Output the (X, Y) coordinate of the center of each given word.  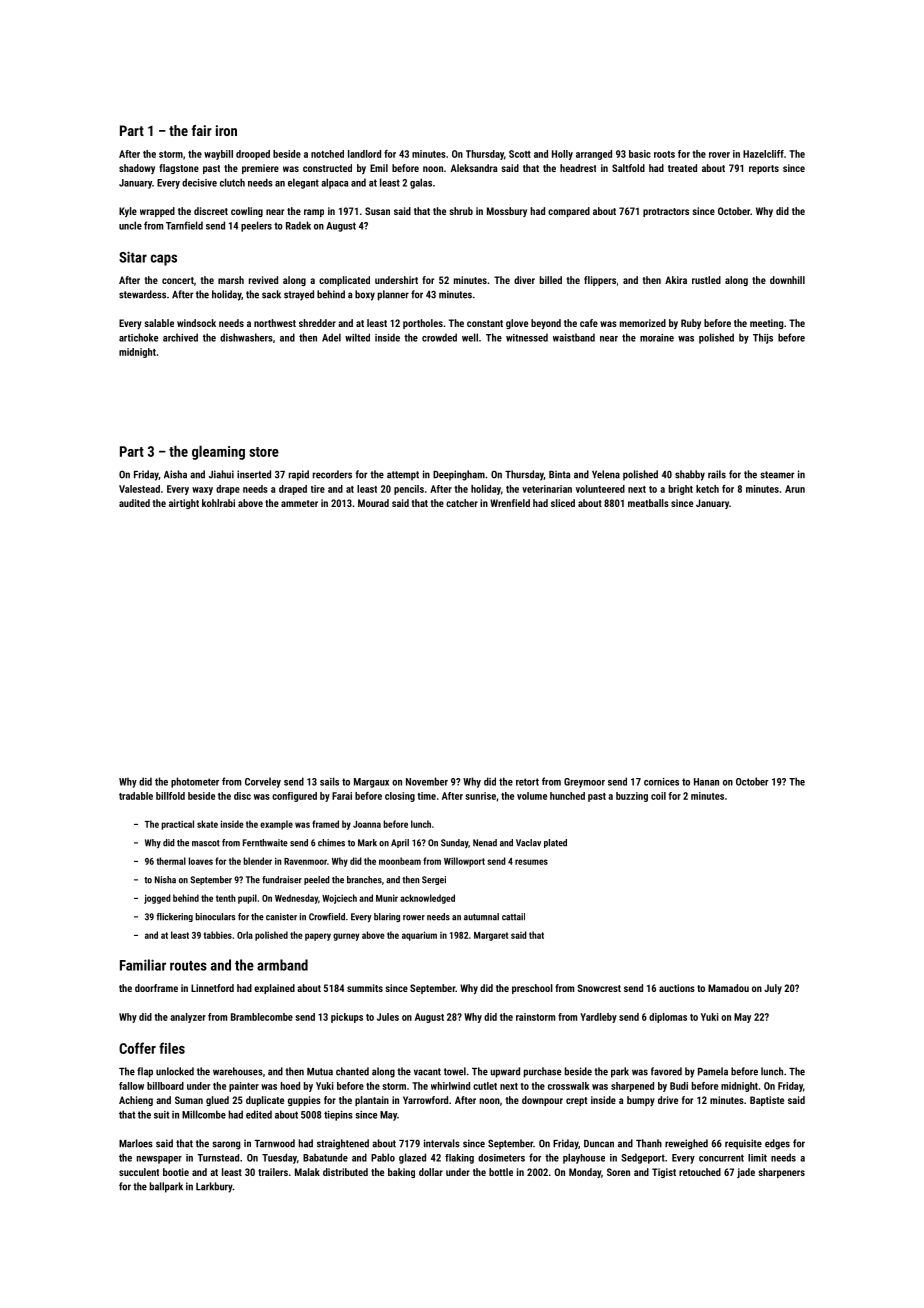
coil (658, 796)
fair (202, 130)
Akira (676, 280)
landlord (364, 154)
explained (274, 989)
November (427, 781)
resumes (531, 862)
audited (134, 503)
